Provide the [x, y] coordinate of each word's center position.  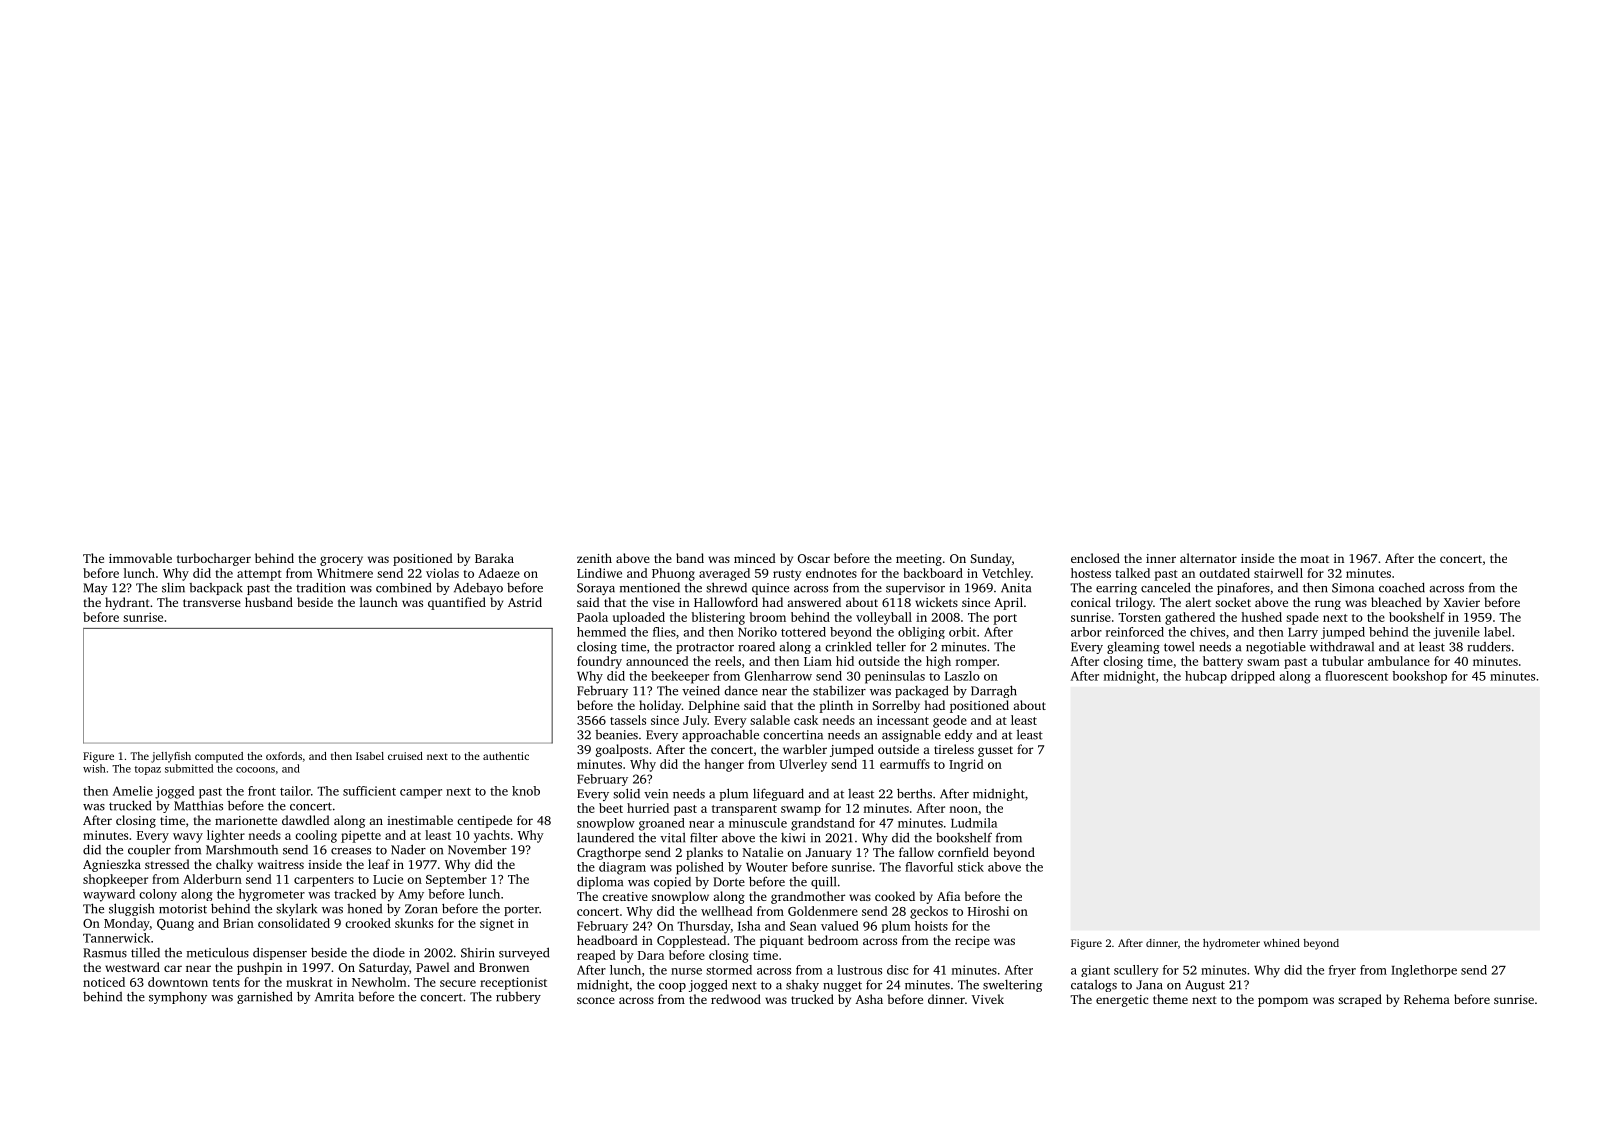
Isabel [370, 756]
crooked [368, 923]
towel [1179, 647]
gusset [995, 751]
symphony [178, 998]
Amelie [133, 791]
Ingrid [966, 765]
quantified [457, 603]
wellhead [727, 911]
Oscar [814, 558]
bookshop [1419, 677]
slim [173, 588]
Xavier [1462, 602]
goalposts [622, 750]
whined [1281, 943]
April [1008, 603]
